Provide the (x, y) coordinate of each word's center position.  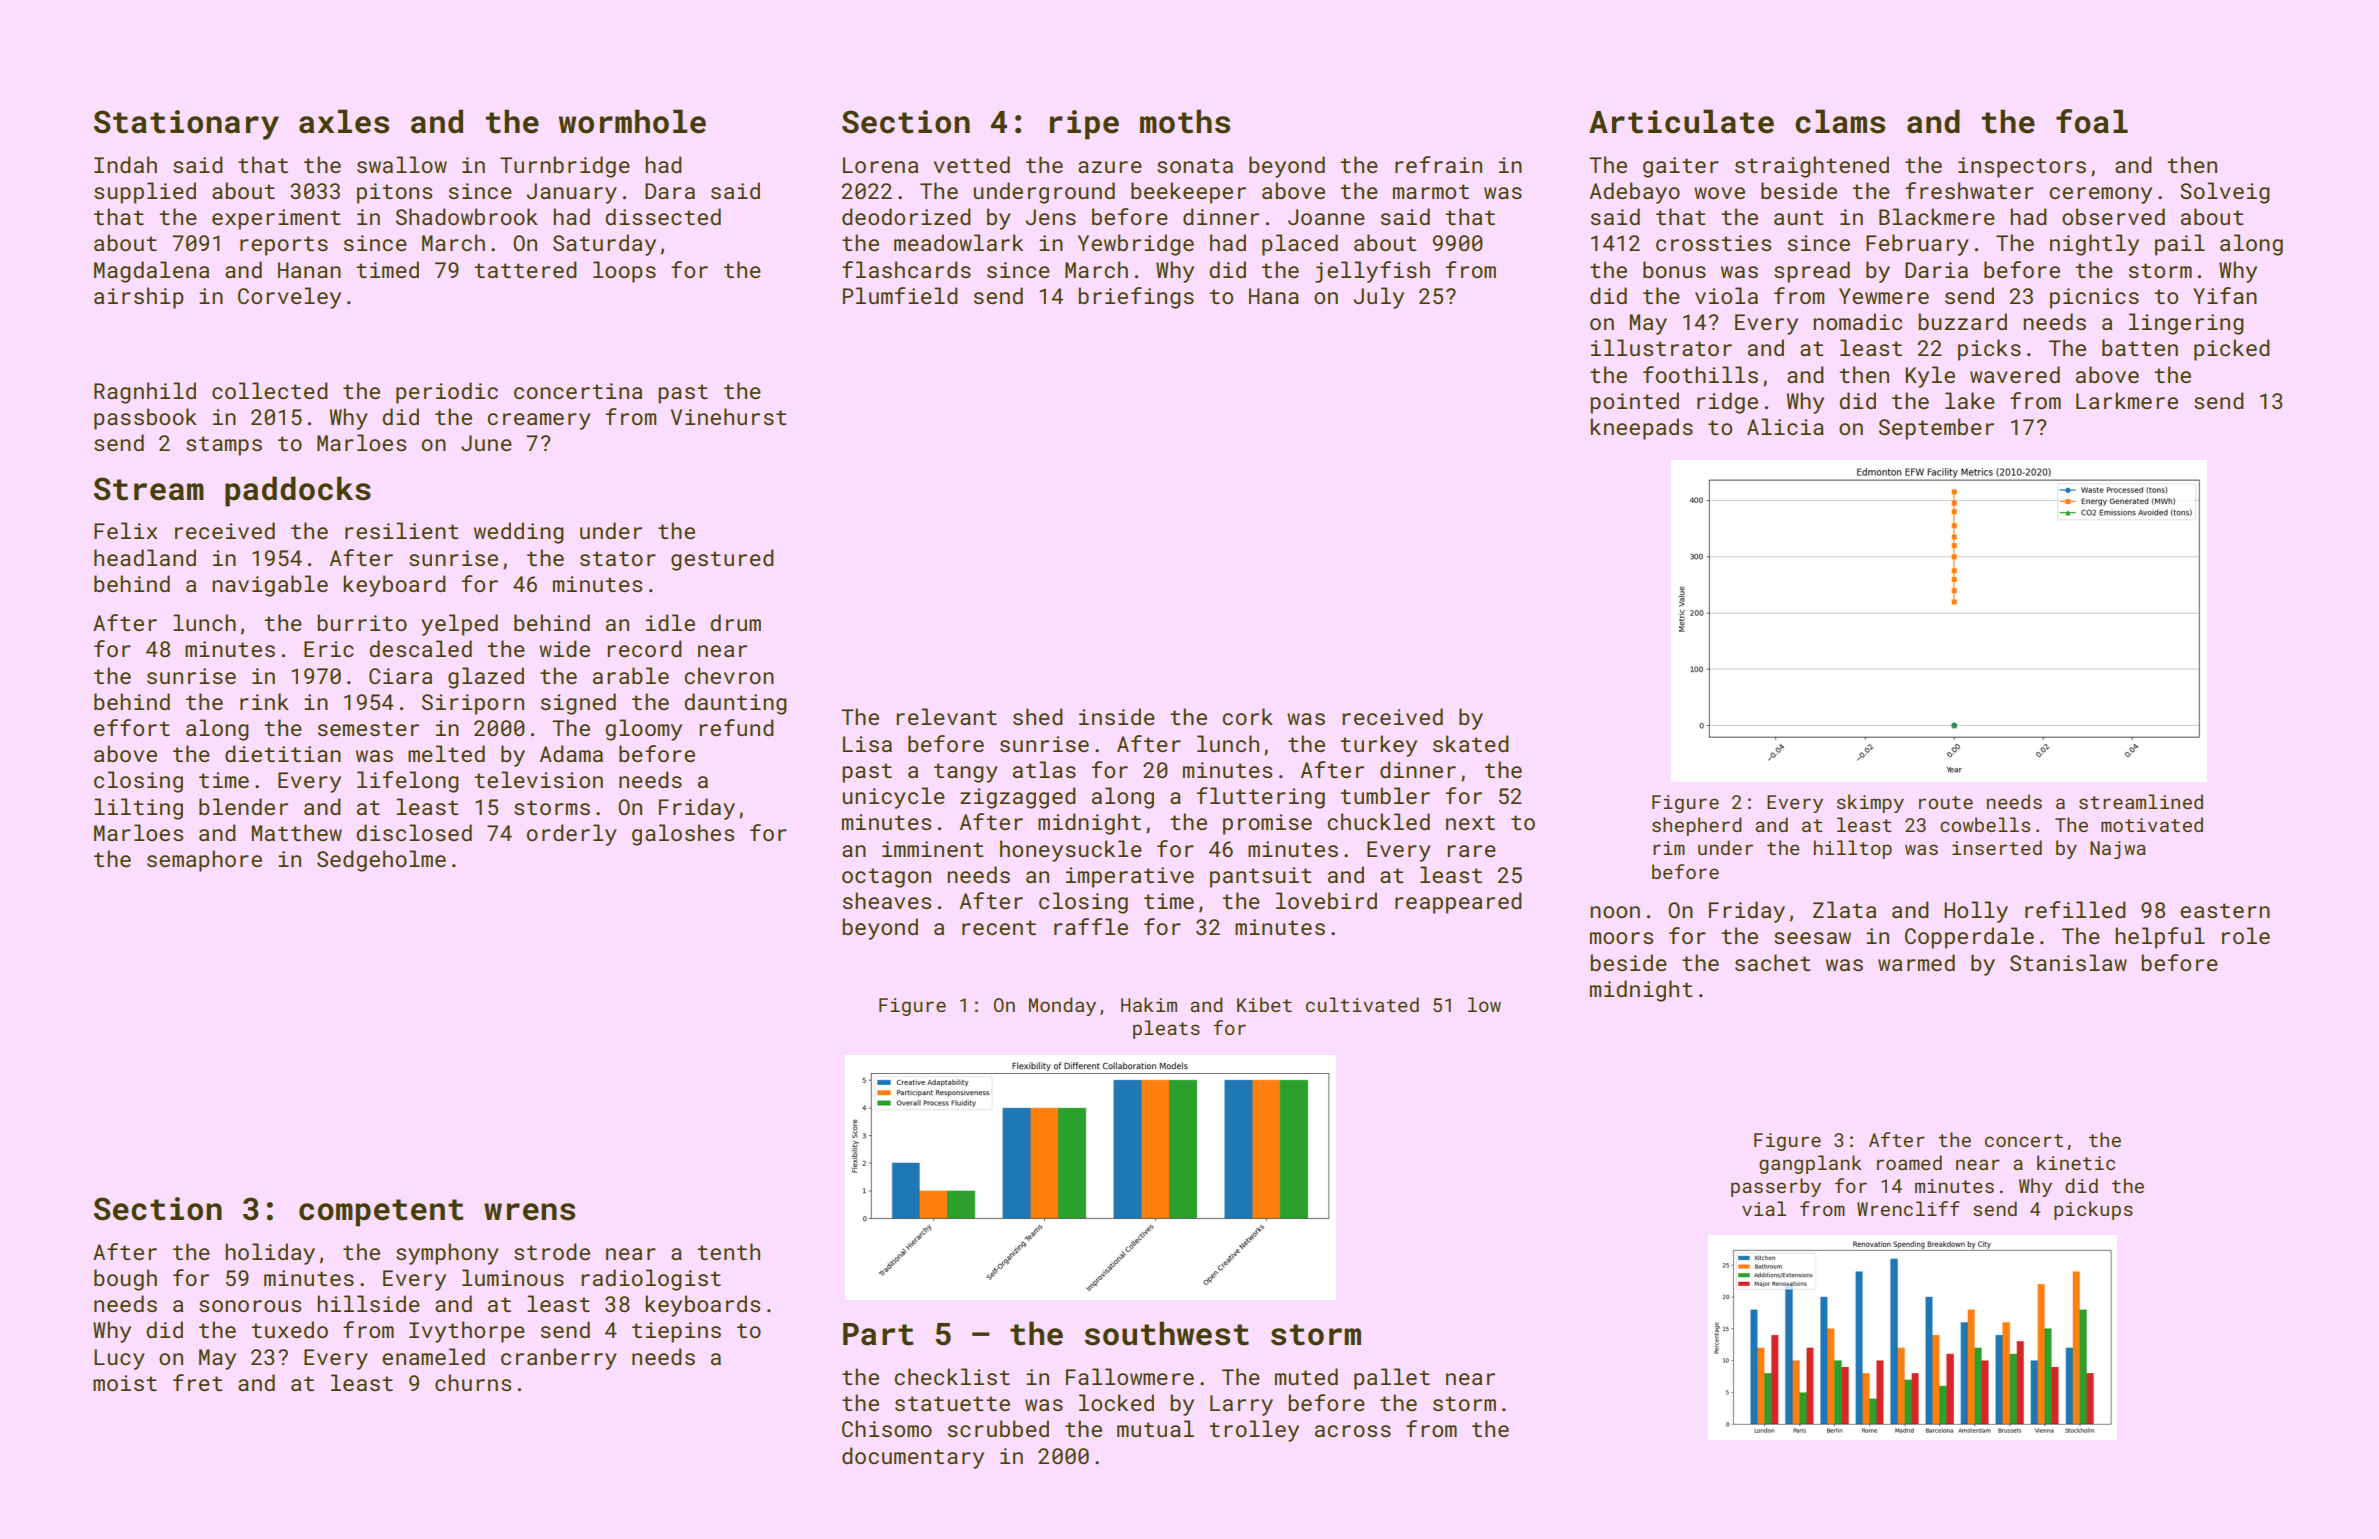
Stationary (186, 125)
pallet (1392, 1379)
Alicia (1785, 426)
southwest (1166, 1333)
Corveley (289, 298)
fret (197, 1382)
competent (381, 1213)
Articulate (1681, 121)
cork (1247, 716)
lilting (138, 809)
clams (1840, 121)
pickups (2093, 1210)
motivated (2152, 824)
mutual (1155, 1428)
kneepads (1641, 429)
